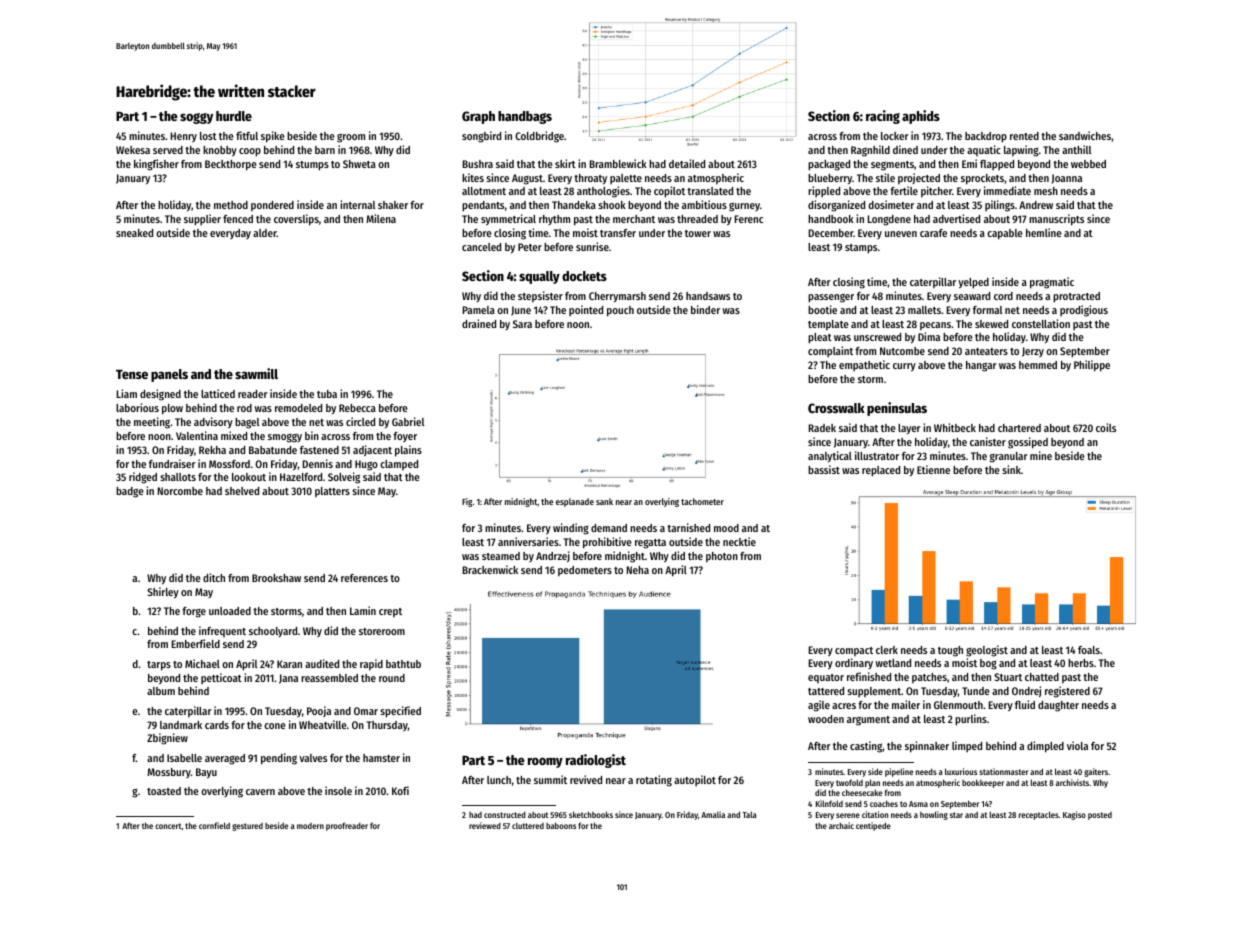  What do you see at coordinates (478, 164) in the image?
I see `Bushra` at bounding box center [478, 164].
